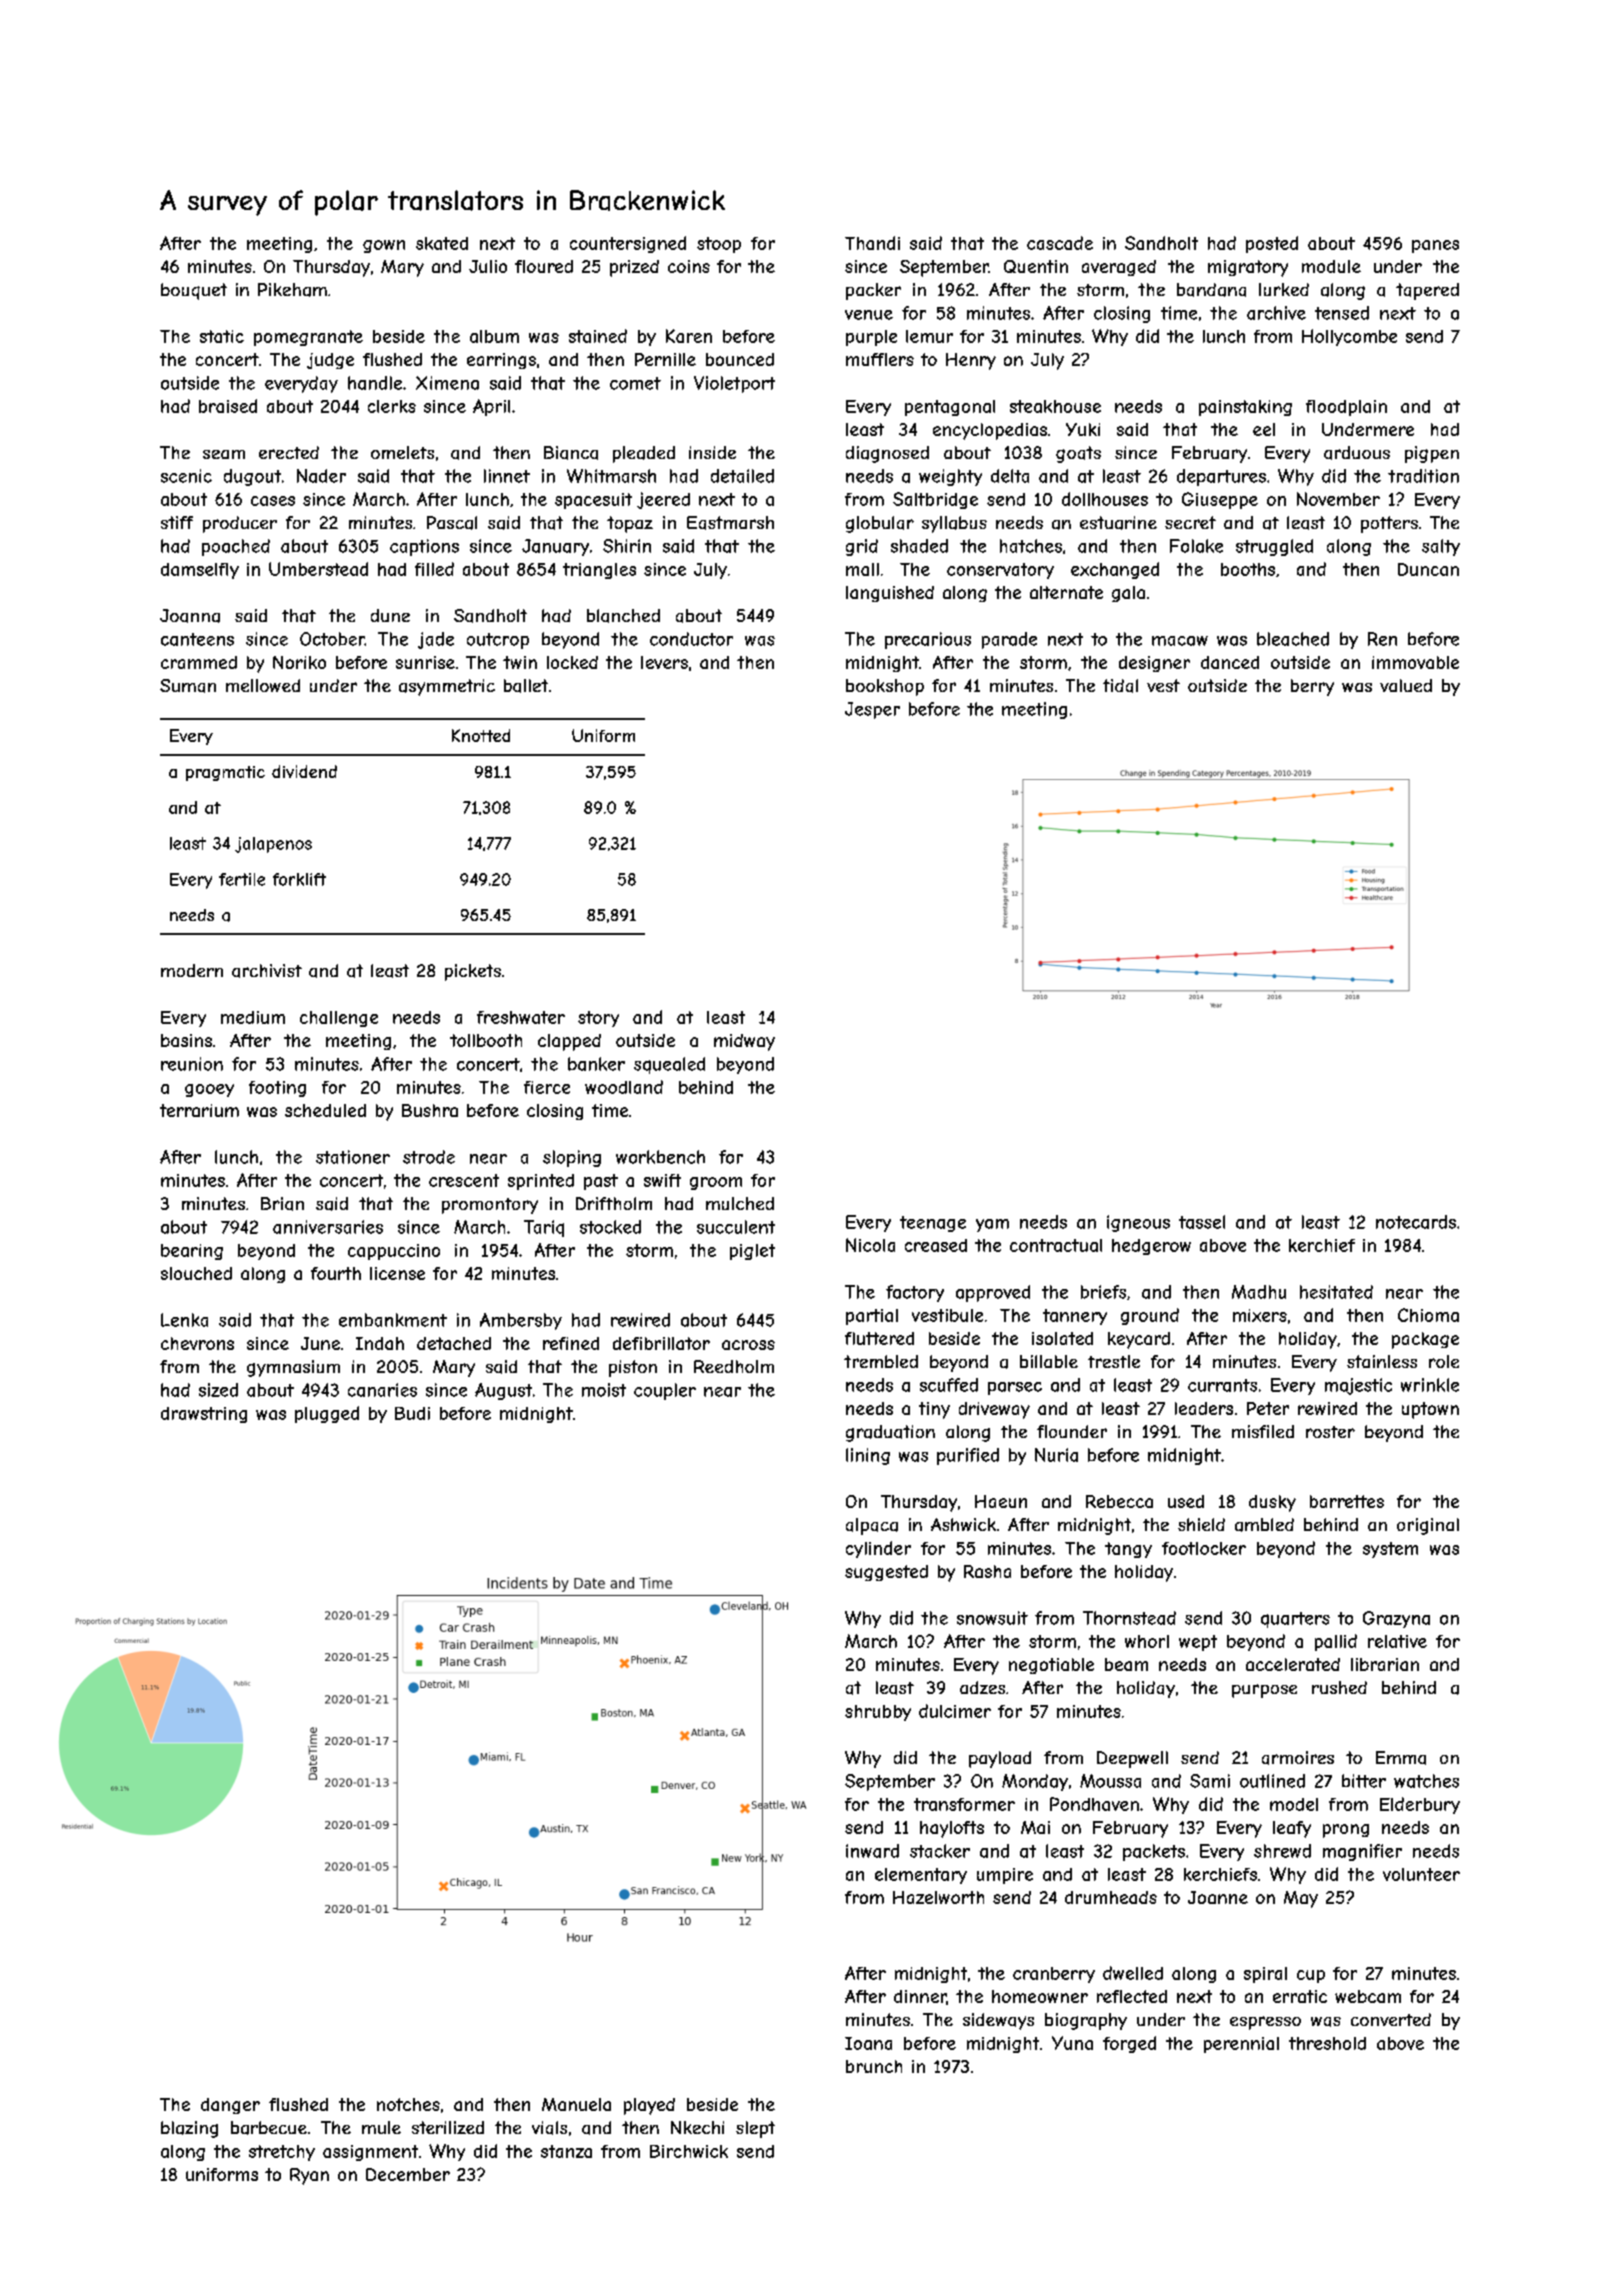 This page has height=2292, width=1620. Describe the element at coordinates (755, 2129) in the page. I see `slept` at that location.
